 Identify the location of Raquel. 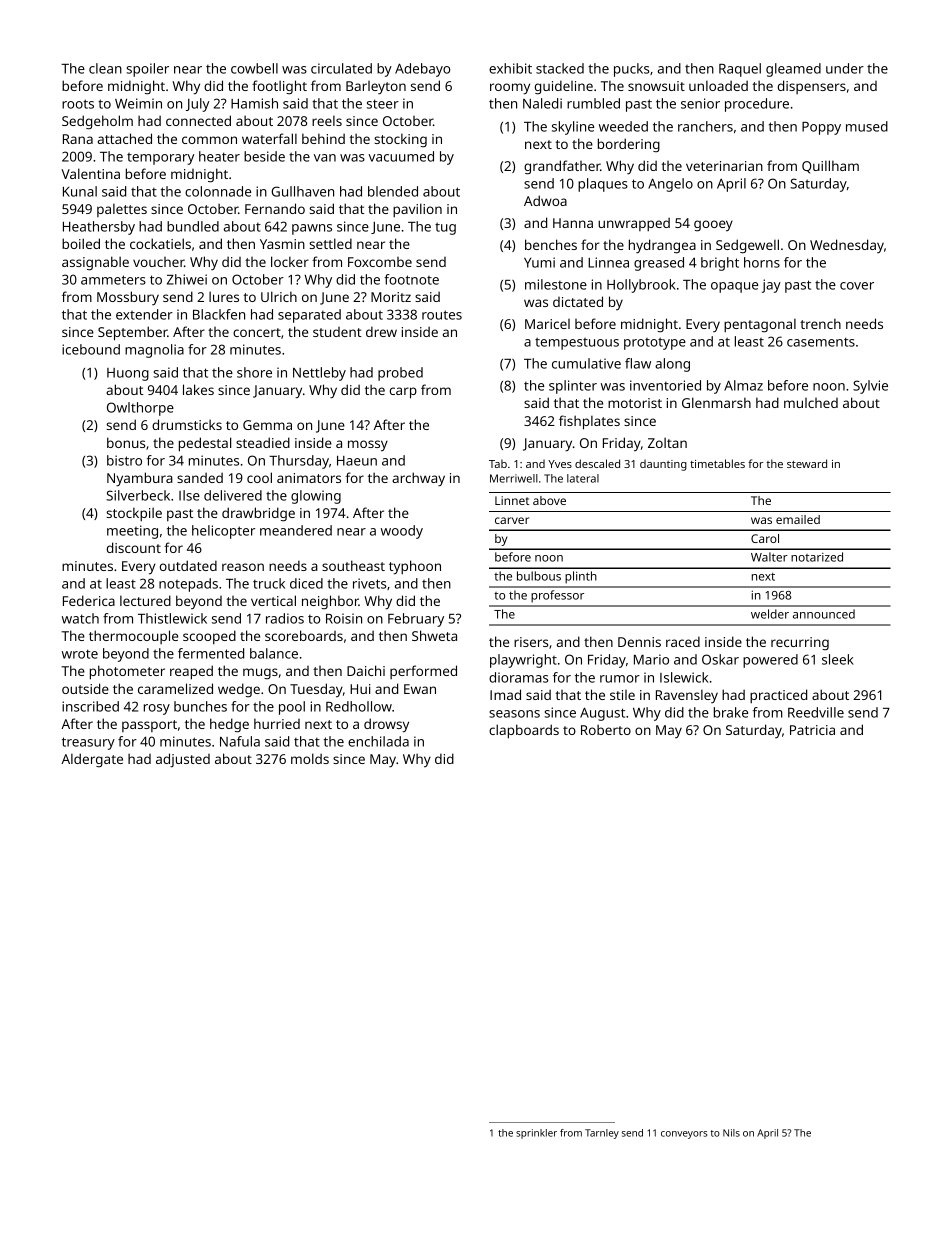
(740, 70).
